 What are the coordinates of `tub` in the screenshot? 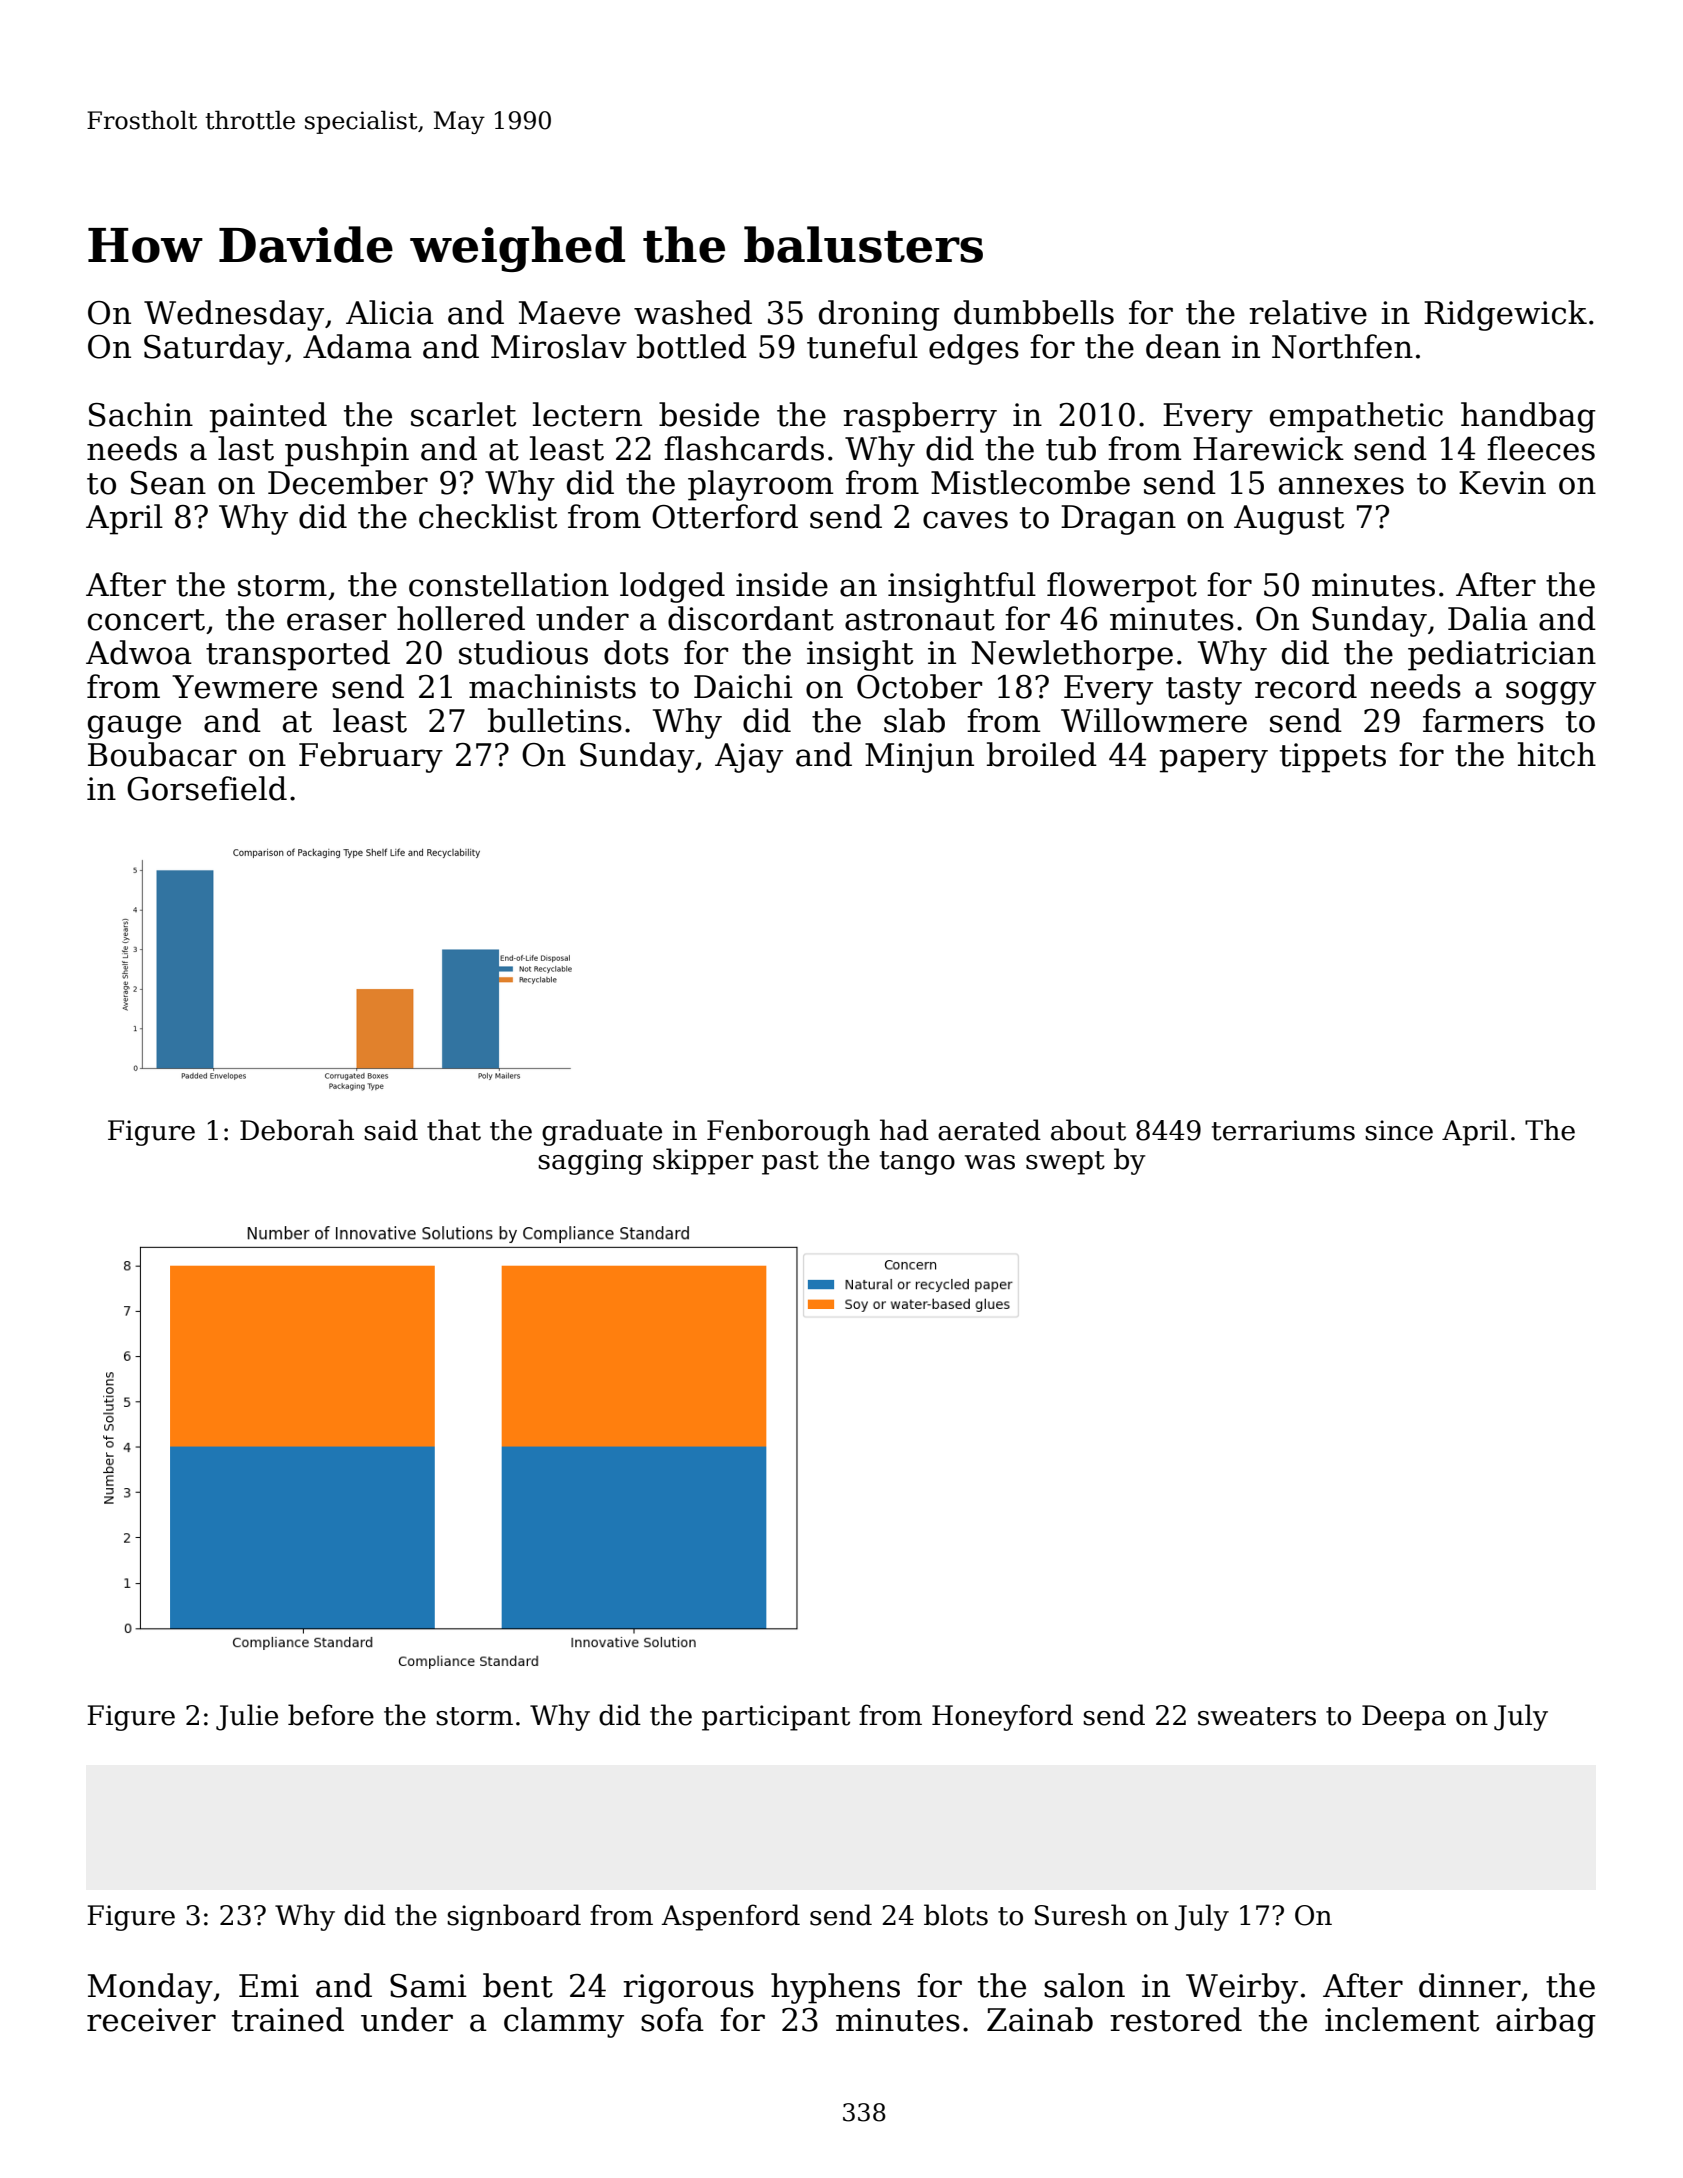 It's located at (1071, 448).
